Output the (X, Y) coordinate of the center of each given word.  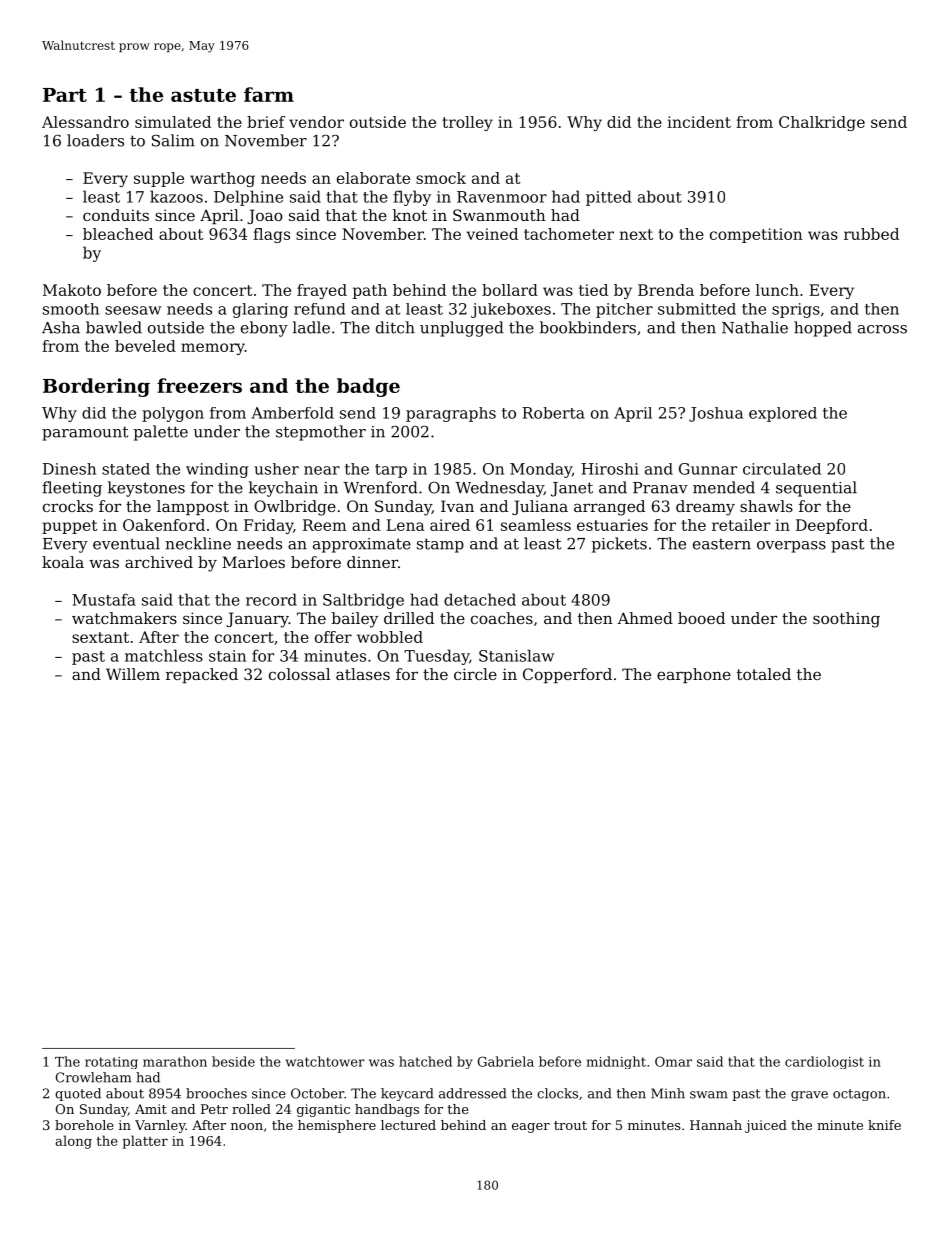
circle (475, 674)
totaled (764, 674)
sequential (816, 489)
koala (63, 562)
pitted (609, 198)
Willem (133, 674)
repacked (202, 675)
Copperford (567, 675)
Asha (61, 327)
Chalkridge (822, 123)
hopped (823, 329)
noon (247, 1126)
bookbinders (588, 327)
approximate (362, 545)
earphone (694, 675)
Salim (173, 140)
